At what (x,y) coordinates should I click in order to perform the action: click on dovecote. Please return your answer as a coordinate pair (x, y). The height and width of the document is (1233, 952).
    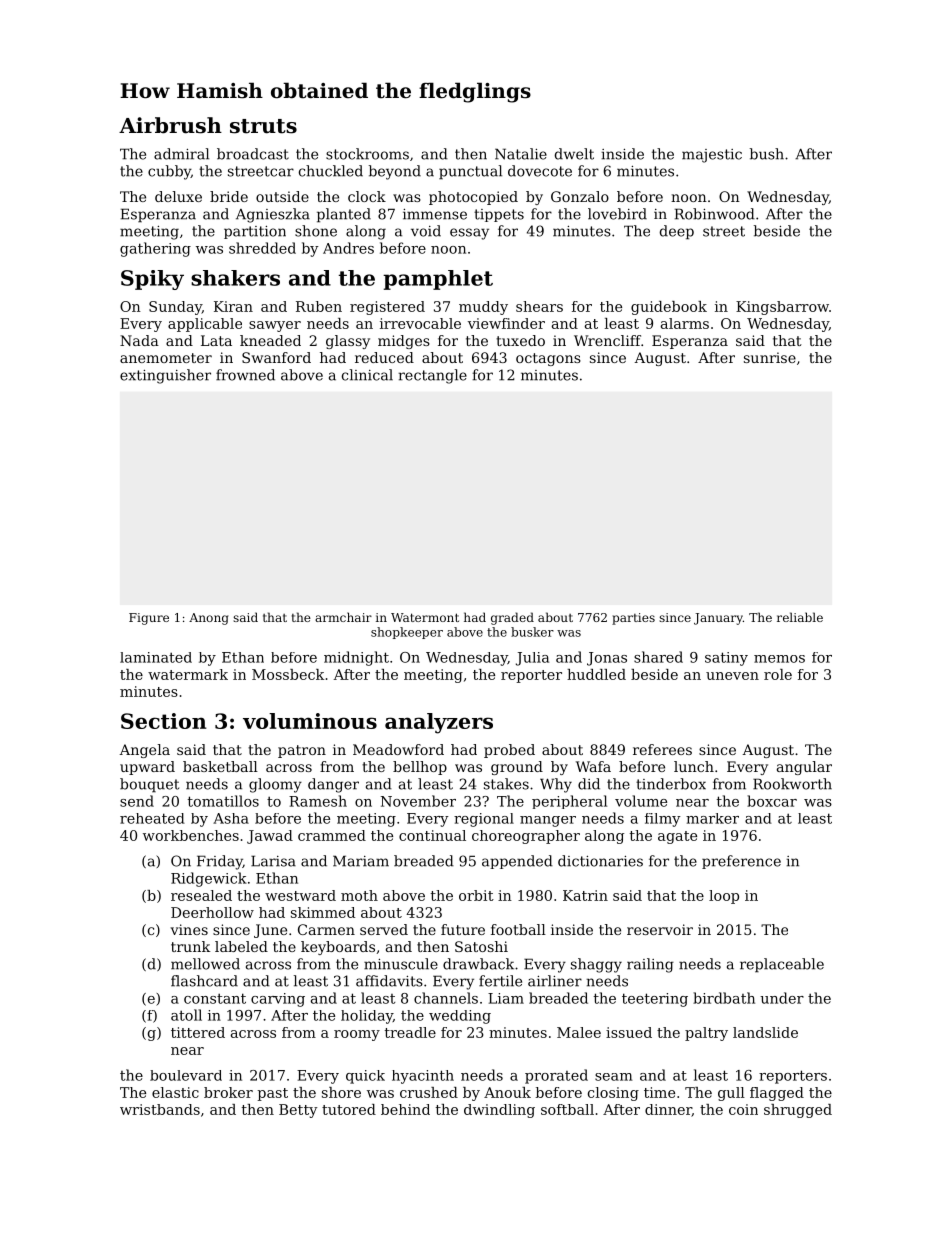
    Looking at the image, I should click on (540, 171).
